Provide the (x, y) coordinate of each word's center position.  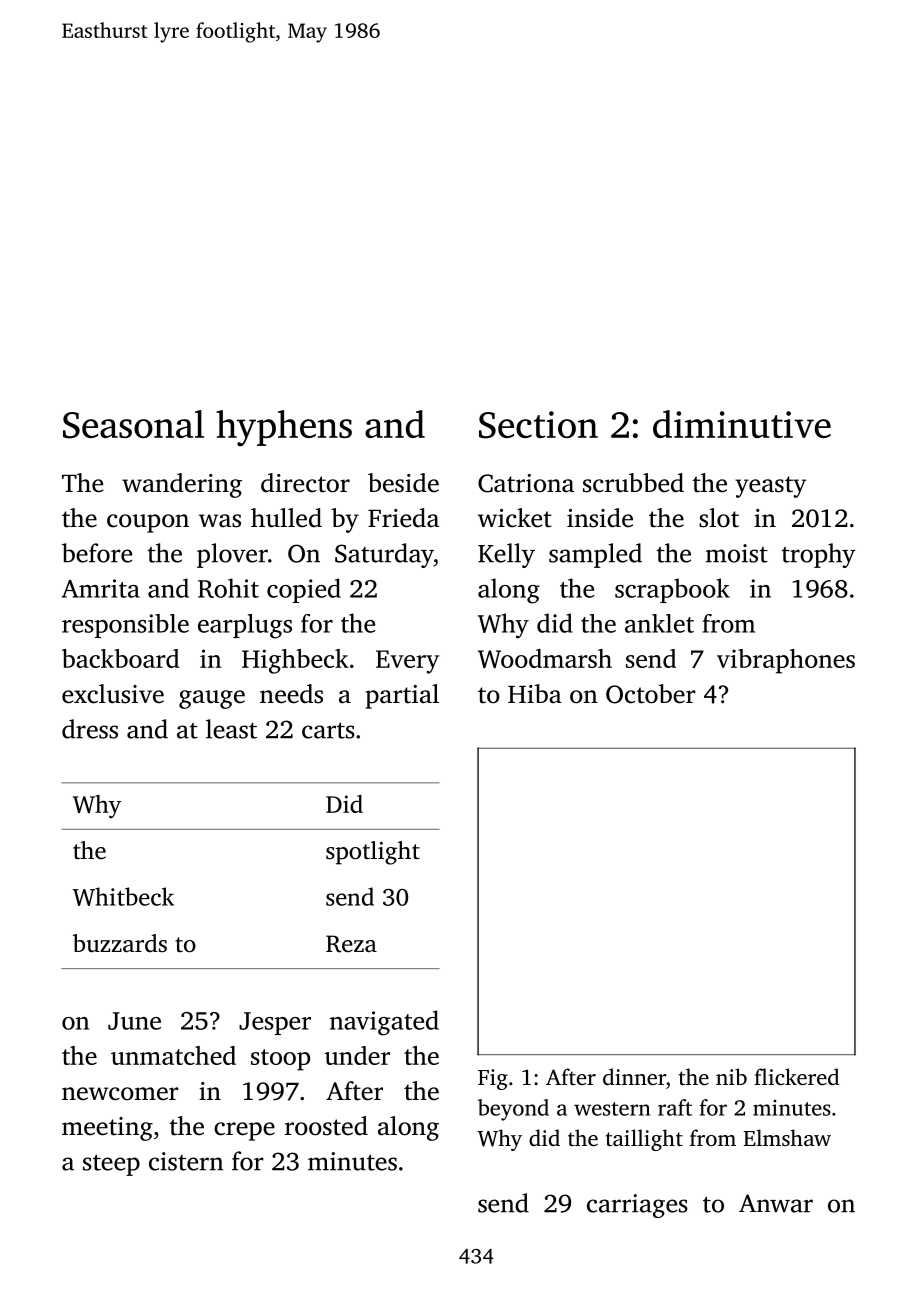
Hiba (535, 694)
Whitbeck (123, 896)
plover (232, 555)
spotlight (373, 853)
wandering (182, 485)
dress (90, 729)
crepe (244, 1131)
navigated (384, 1023)
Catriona (526, 483)
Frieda (403, 518)
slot (719, 518)
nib (731, 1076)
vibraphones (786, 661)
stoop (280, 1060)
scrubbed (633, 483)
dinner (634, 1076)
